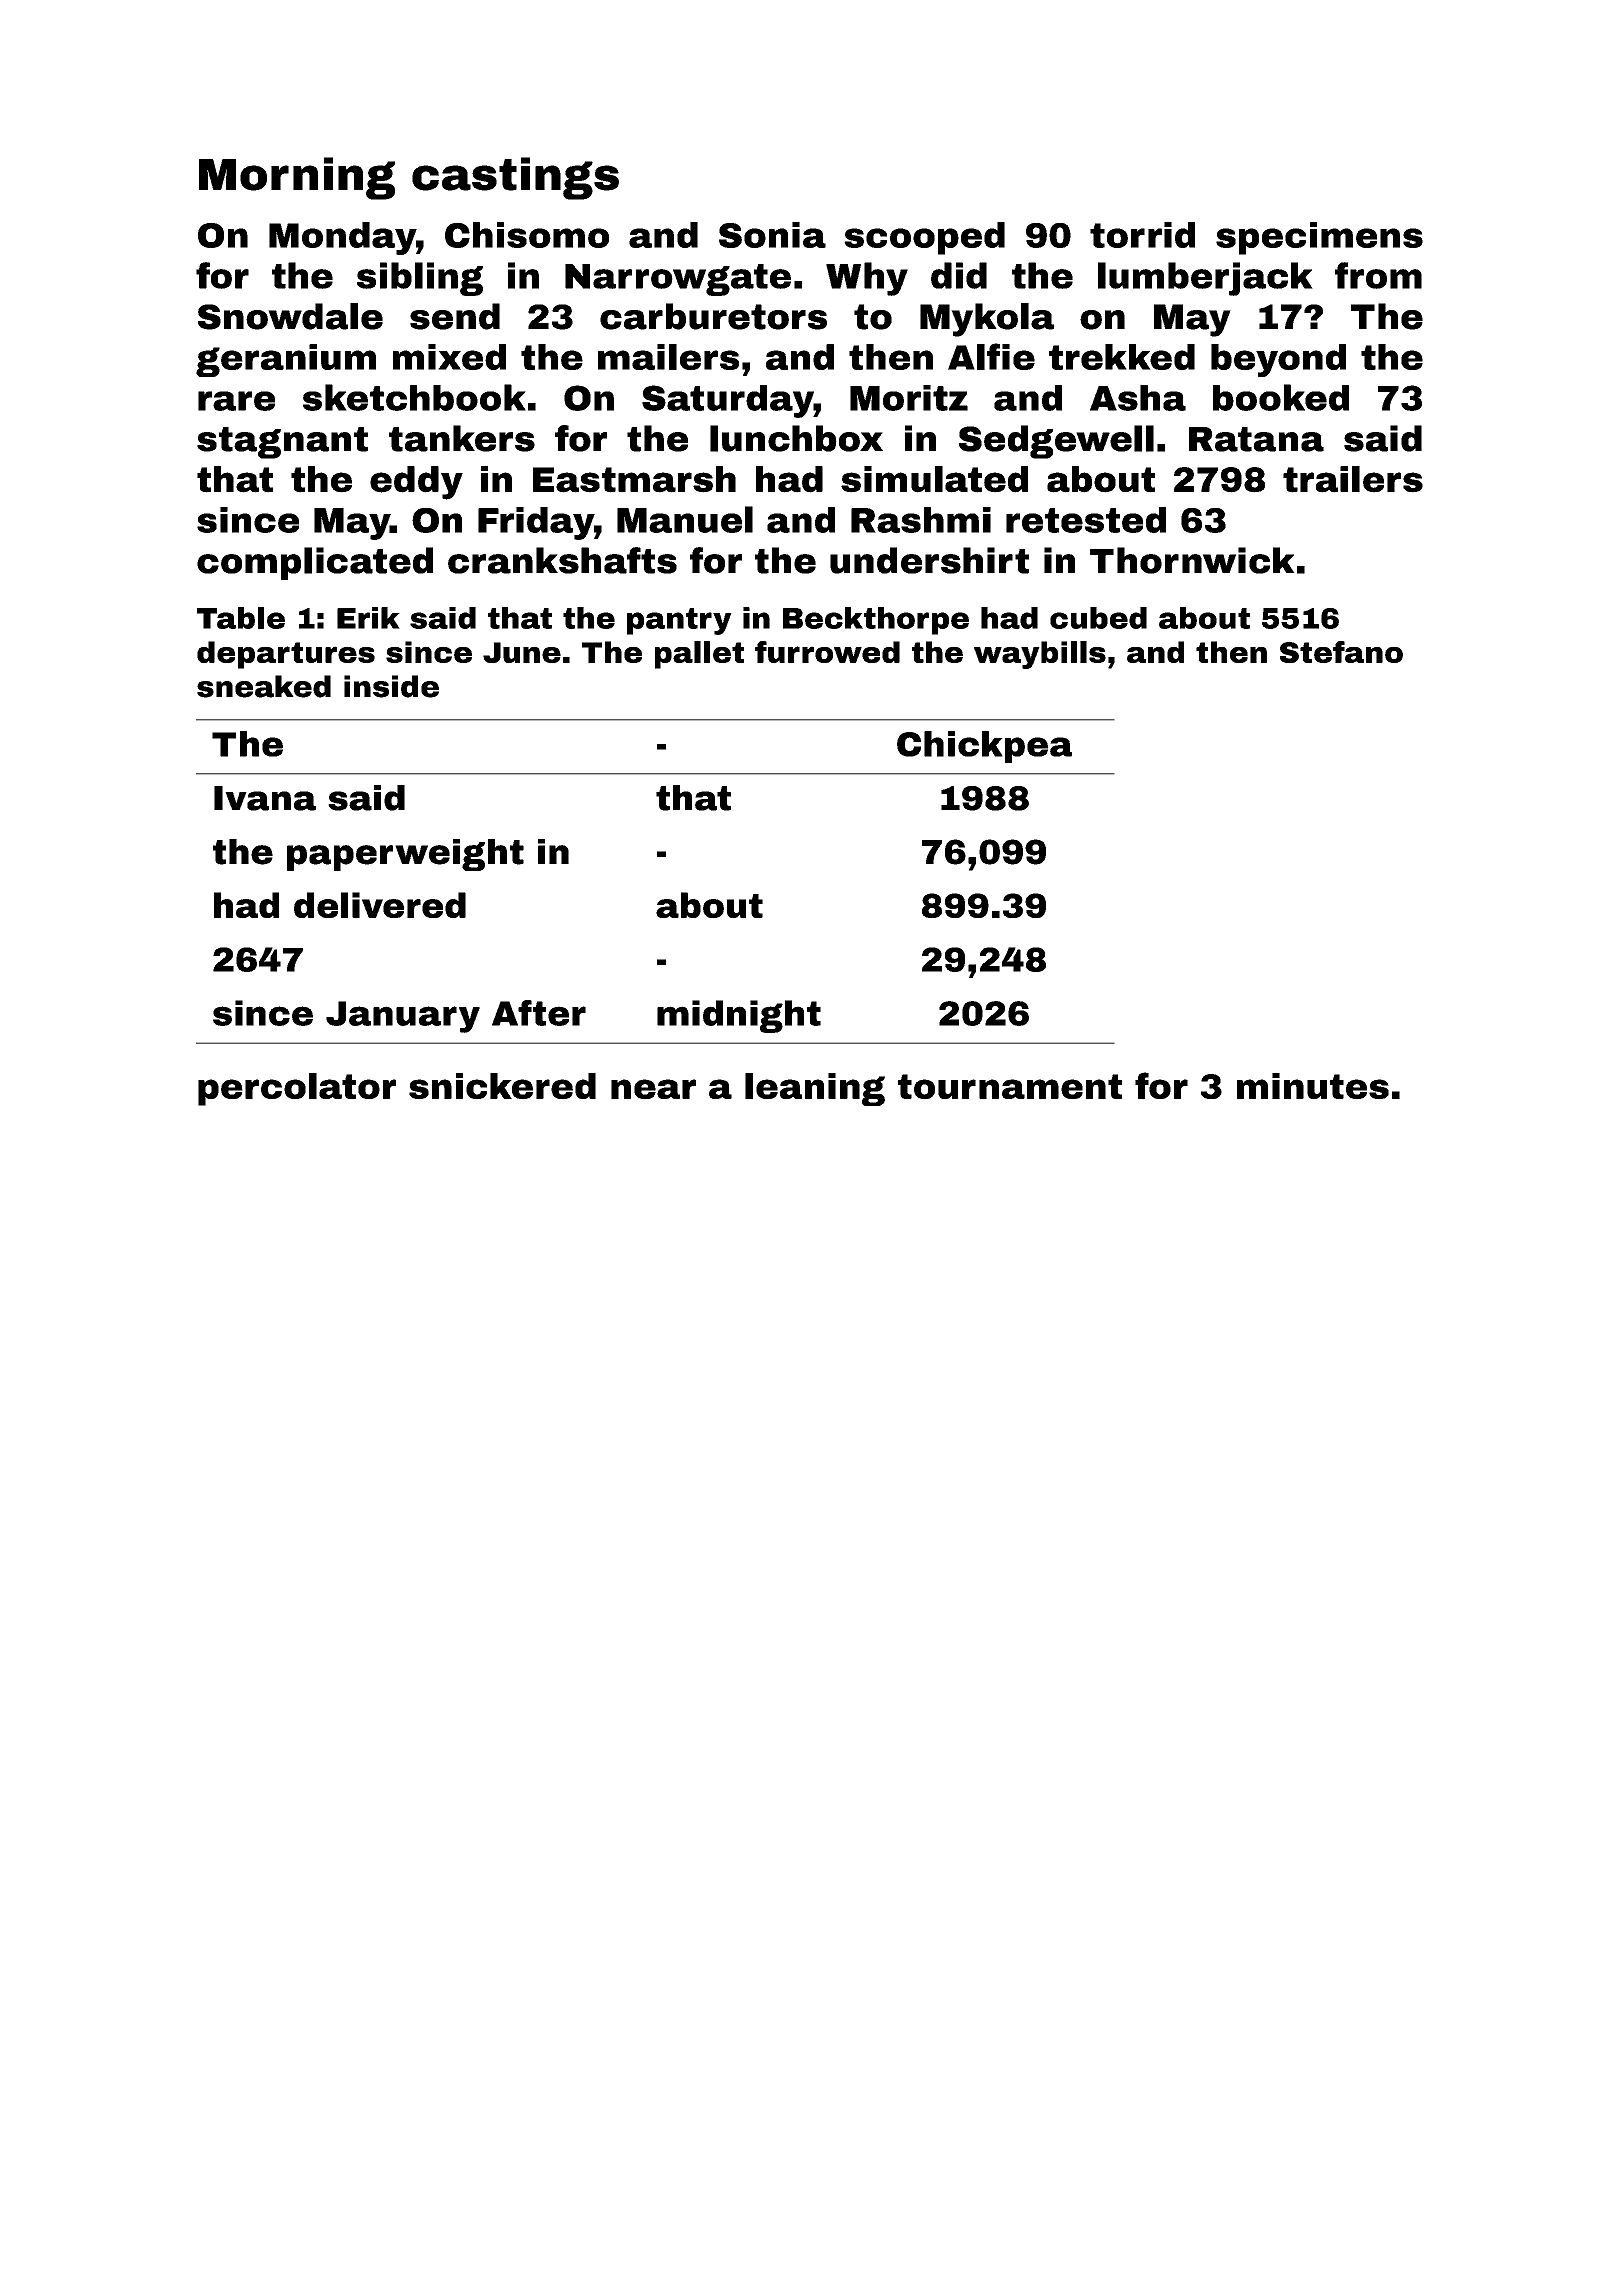  Describe the element at coordinates (827, 652) in the screenshot. I see `furrowed` at that location.
